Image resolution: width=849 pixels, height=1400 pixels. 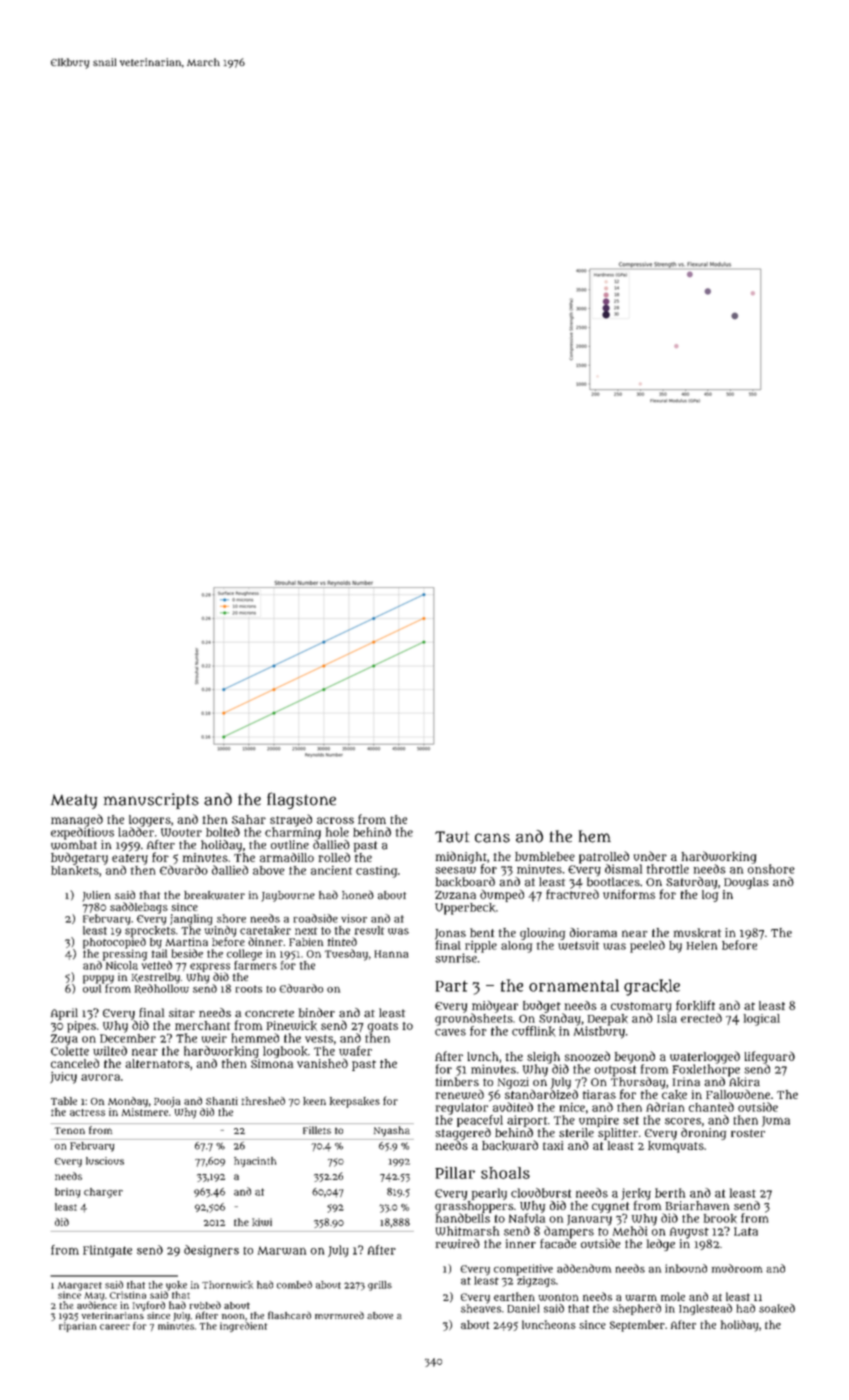 What do you see at coordinates (182, 1013) in the screenshot?
I see `sitar` at bounding box center [182, 1013].
